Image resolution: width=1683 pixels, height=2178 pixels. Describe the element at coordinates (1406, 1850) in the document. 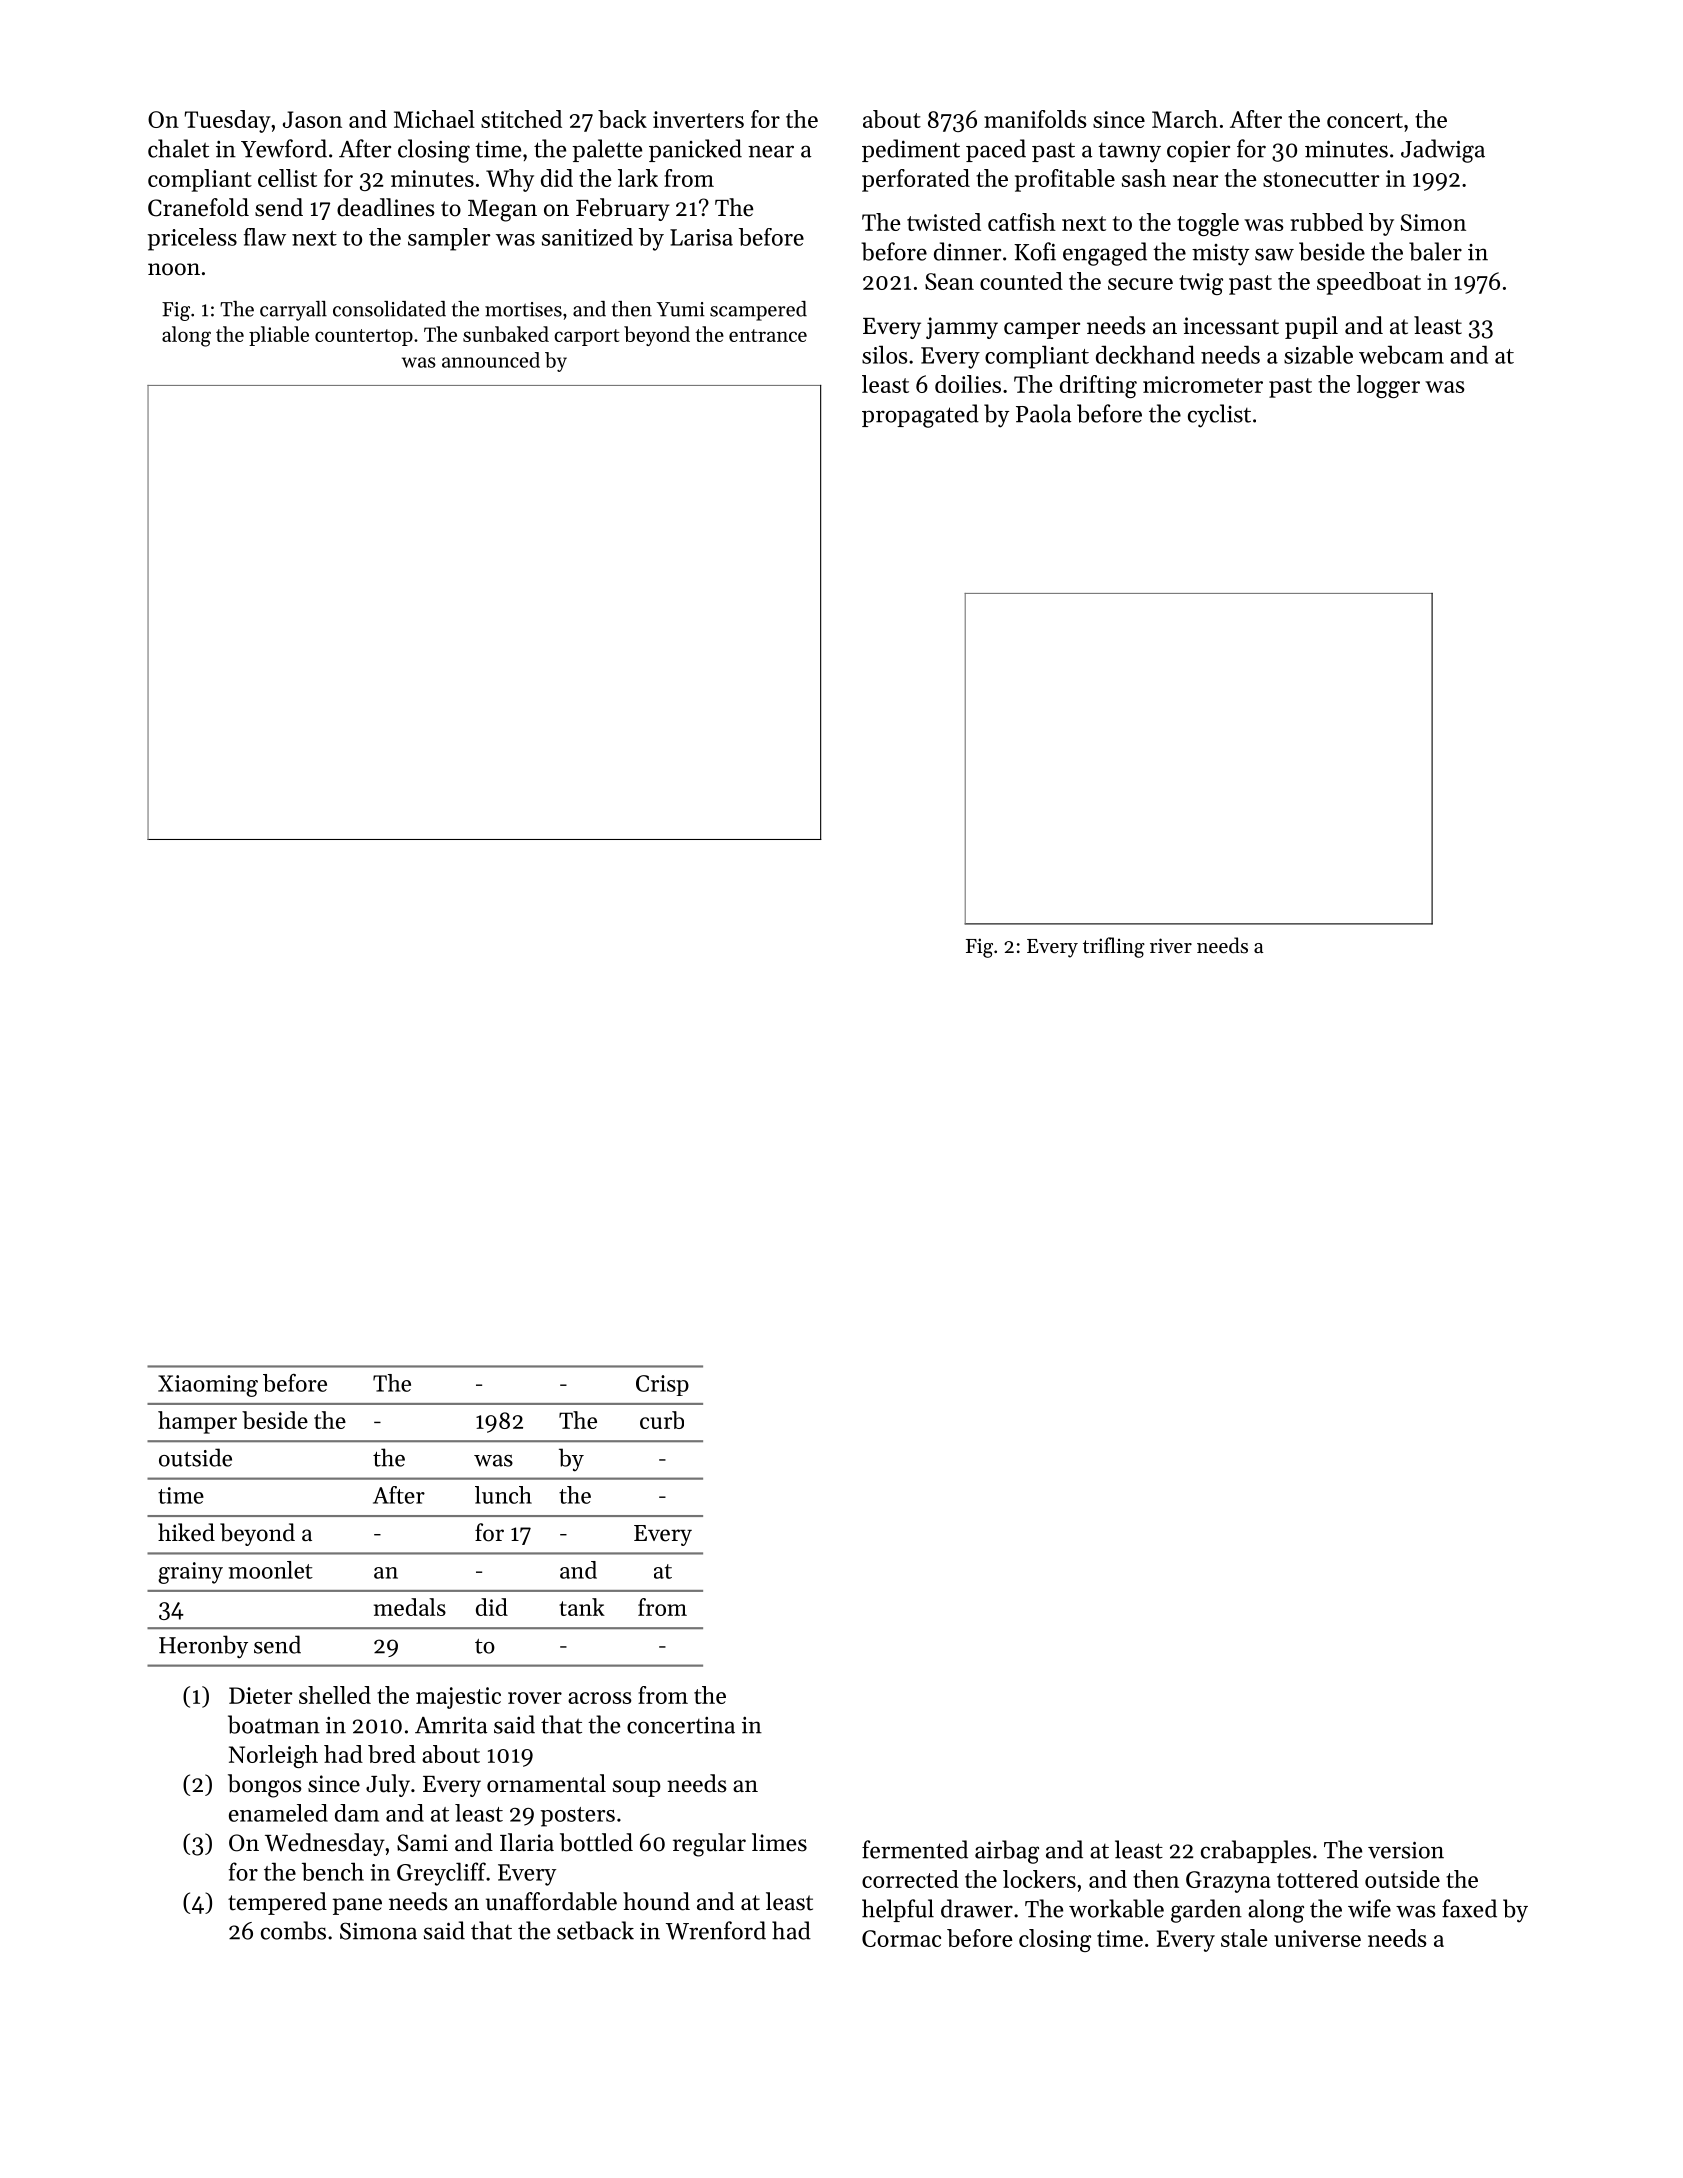

I see `version` at that location.
